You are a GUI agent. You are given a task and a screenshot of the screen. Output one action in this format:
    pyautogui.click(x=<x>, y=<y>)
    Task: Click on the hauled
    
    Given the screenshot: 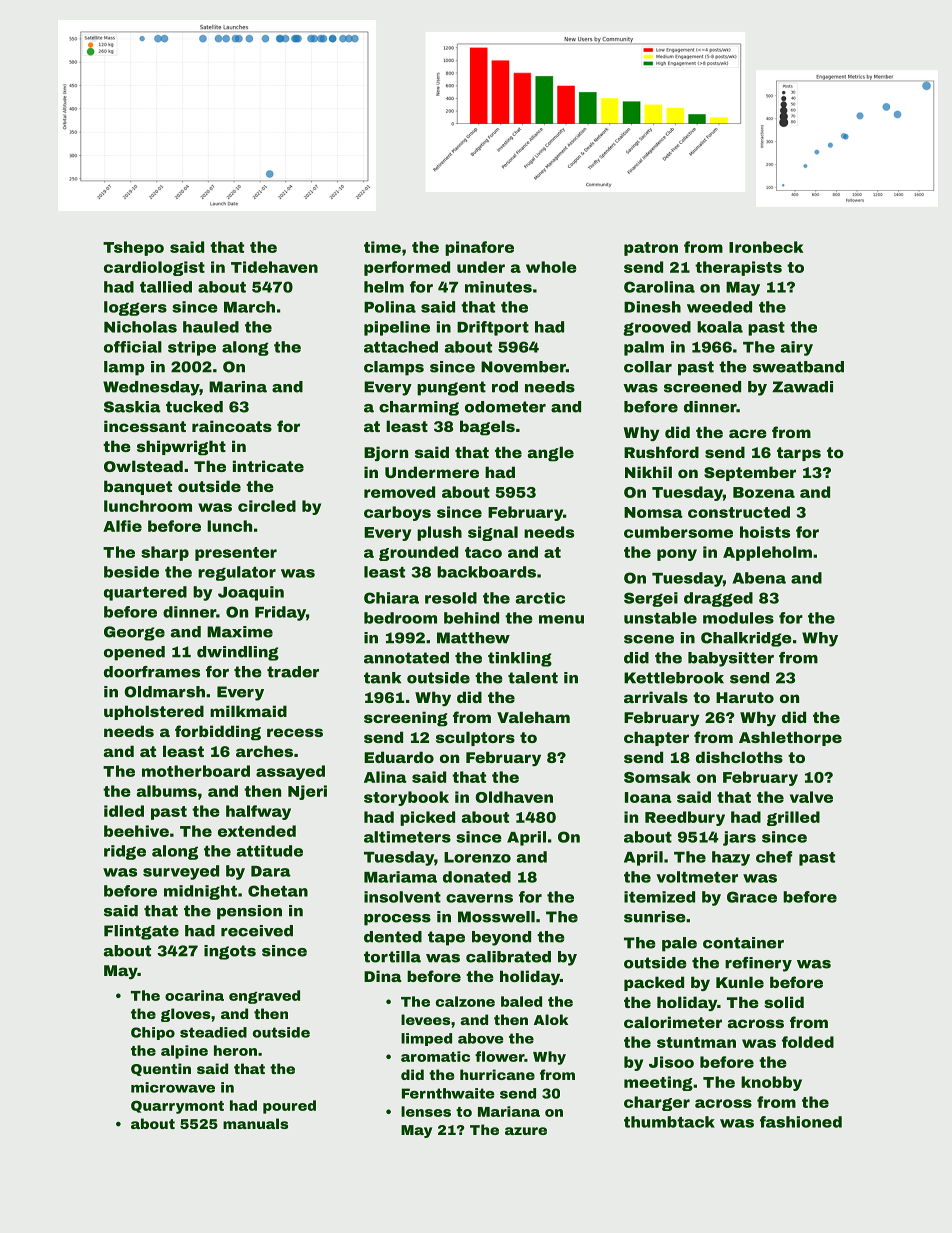 What is the action you would take?
    pyautogui.click(x=211, y=327)
